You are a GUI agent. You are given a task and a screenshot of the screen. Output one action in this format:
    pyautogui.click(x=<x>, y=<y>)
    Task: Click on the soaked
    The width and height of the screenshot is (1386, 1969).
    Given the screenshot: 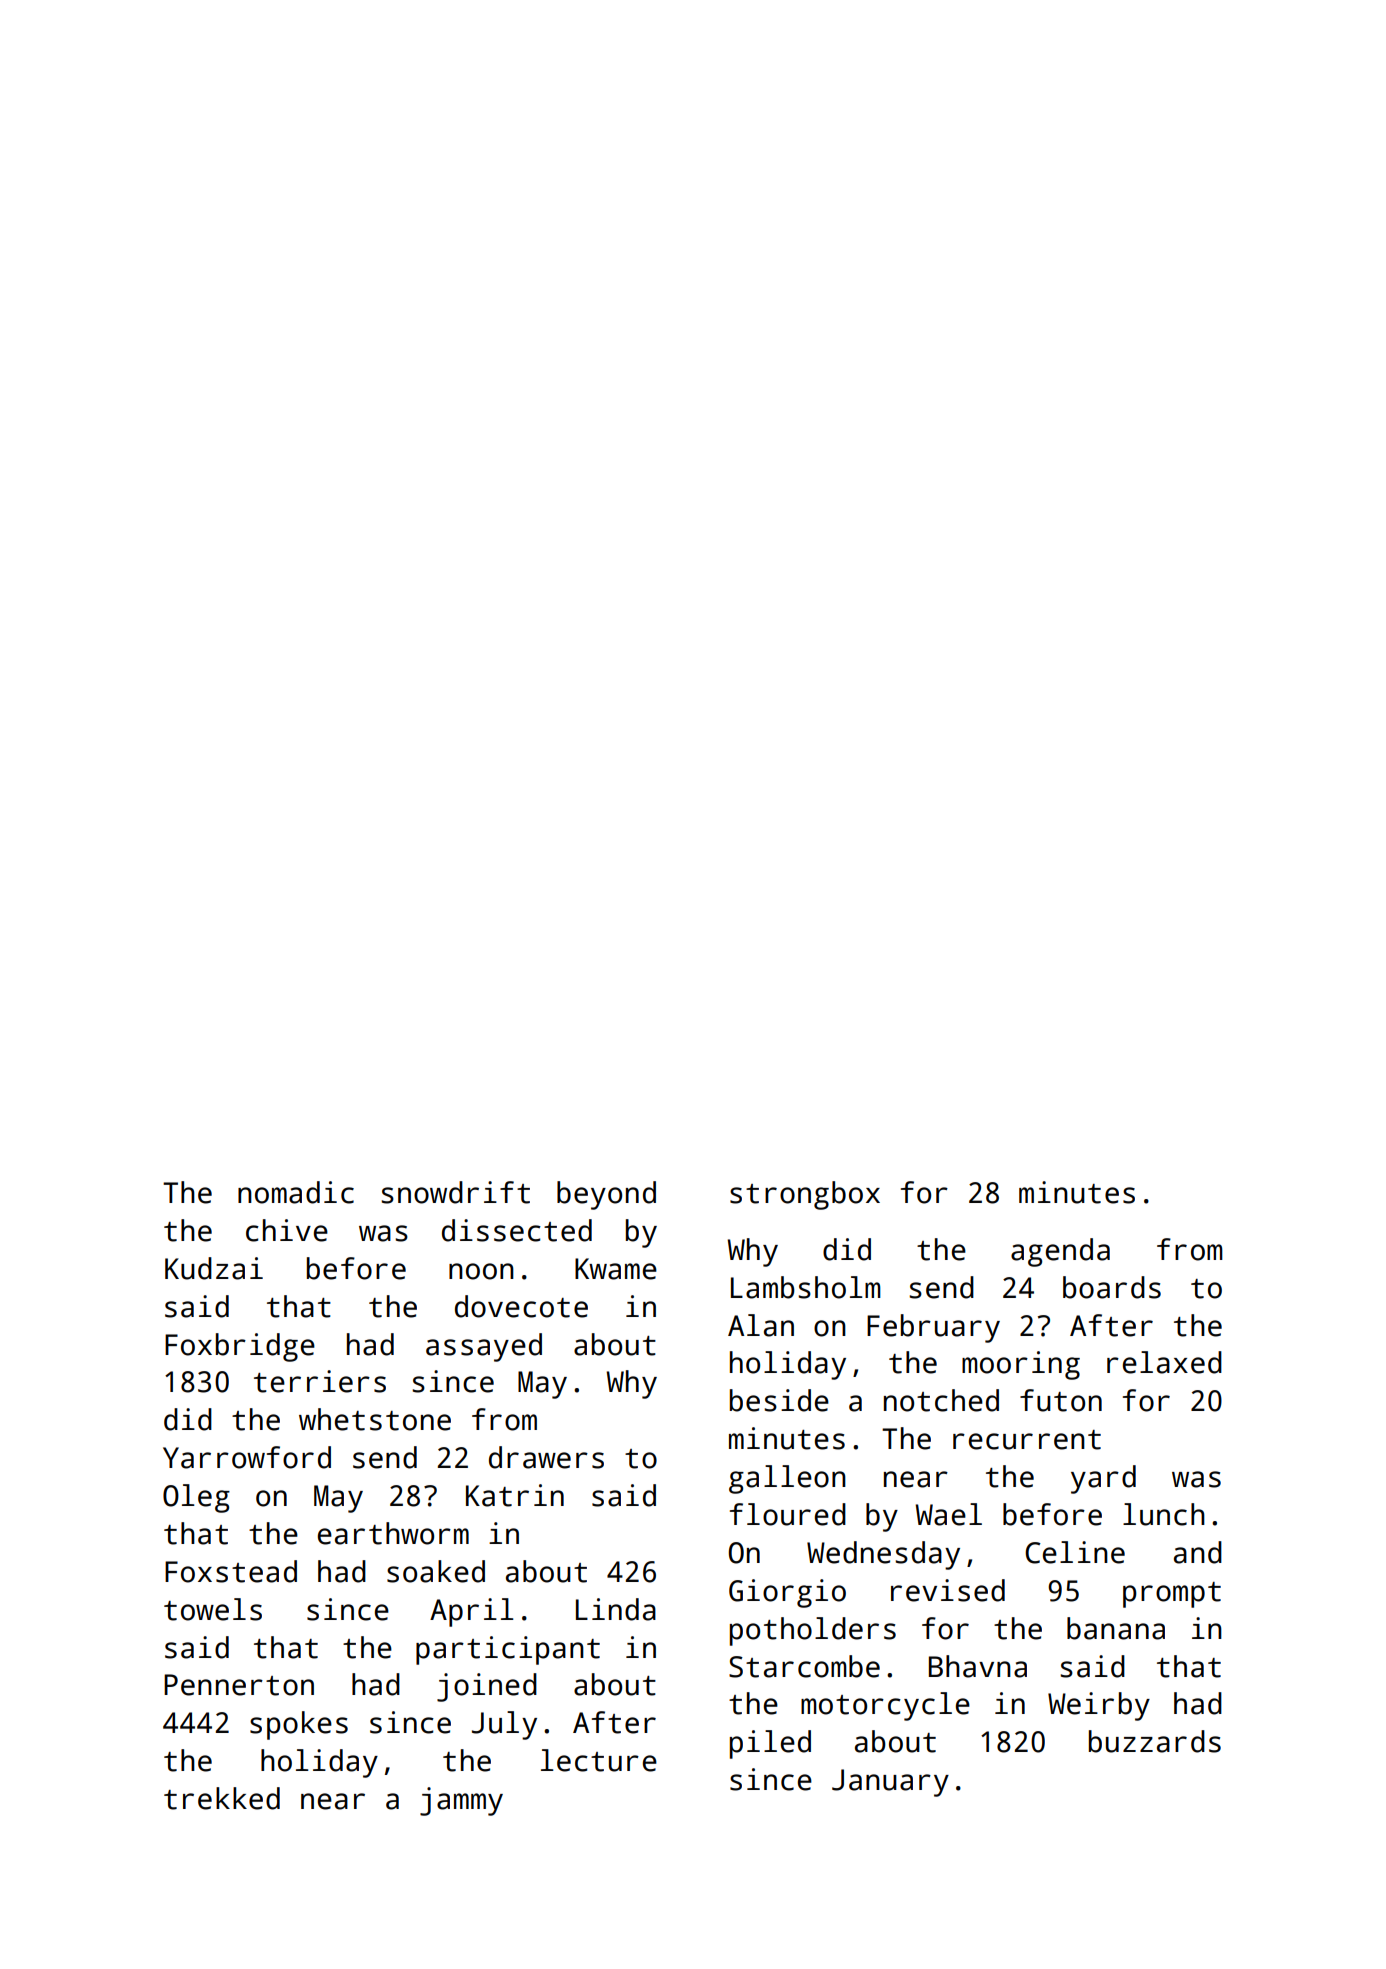 What is the action you would take?
    pyautogui.click(x=436, y=1571)
